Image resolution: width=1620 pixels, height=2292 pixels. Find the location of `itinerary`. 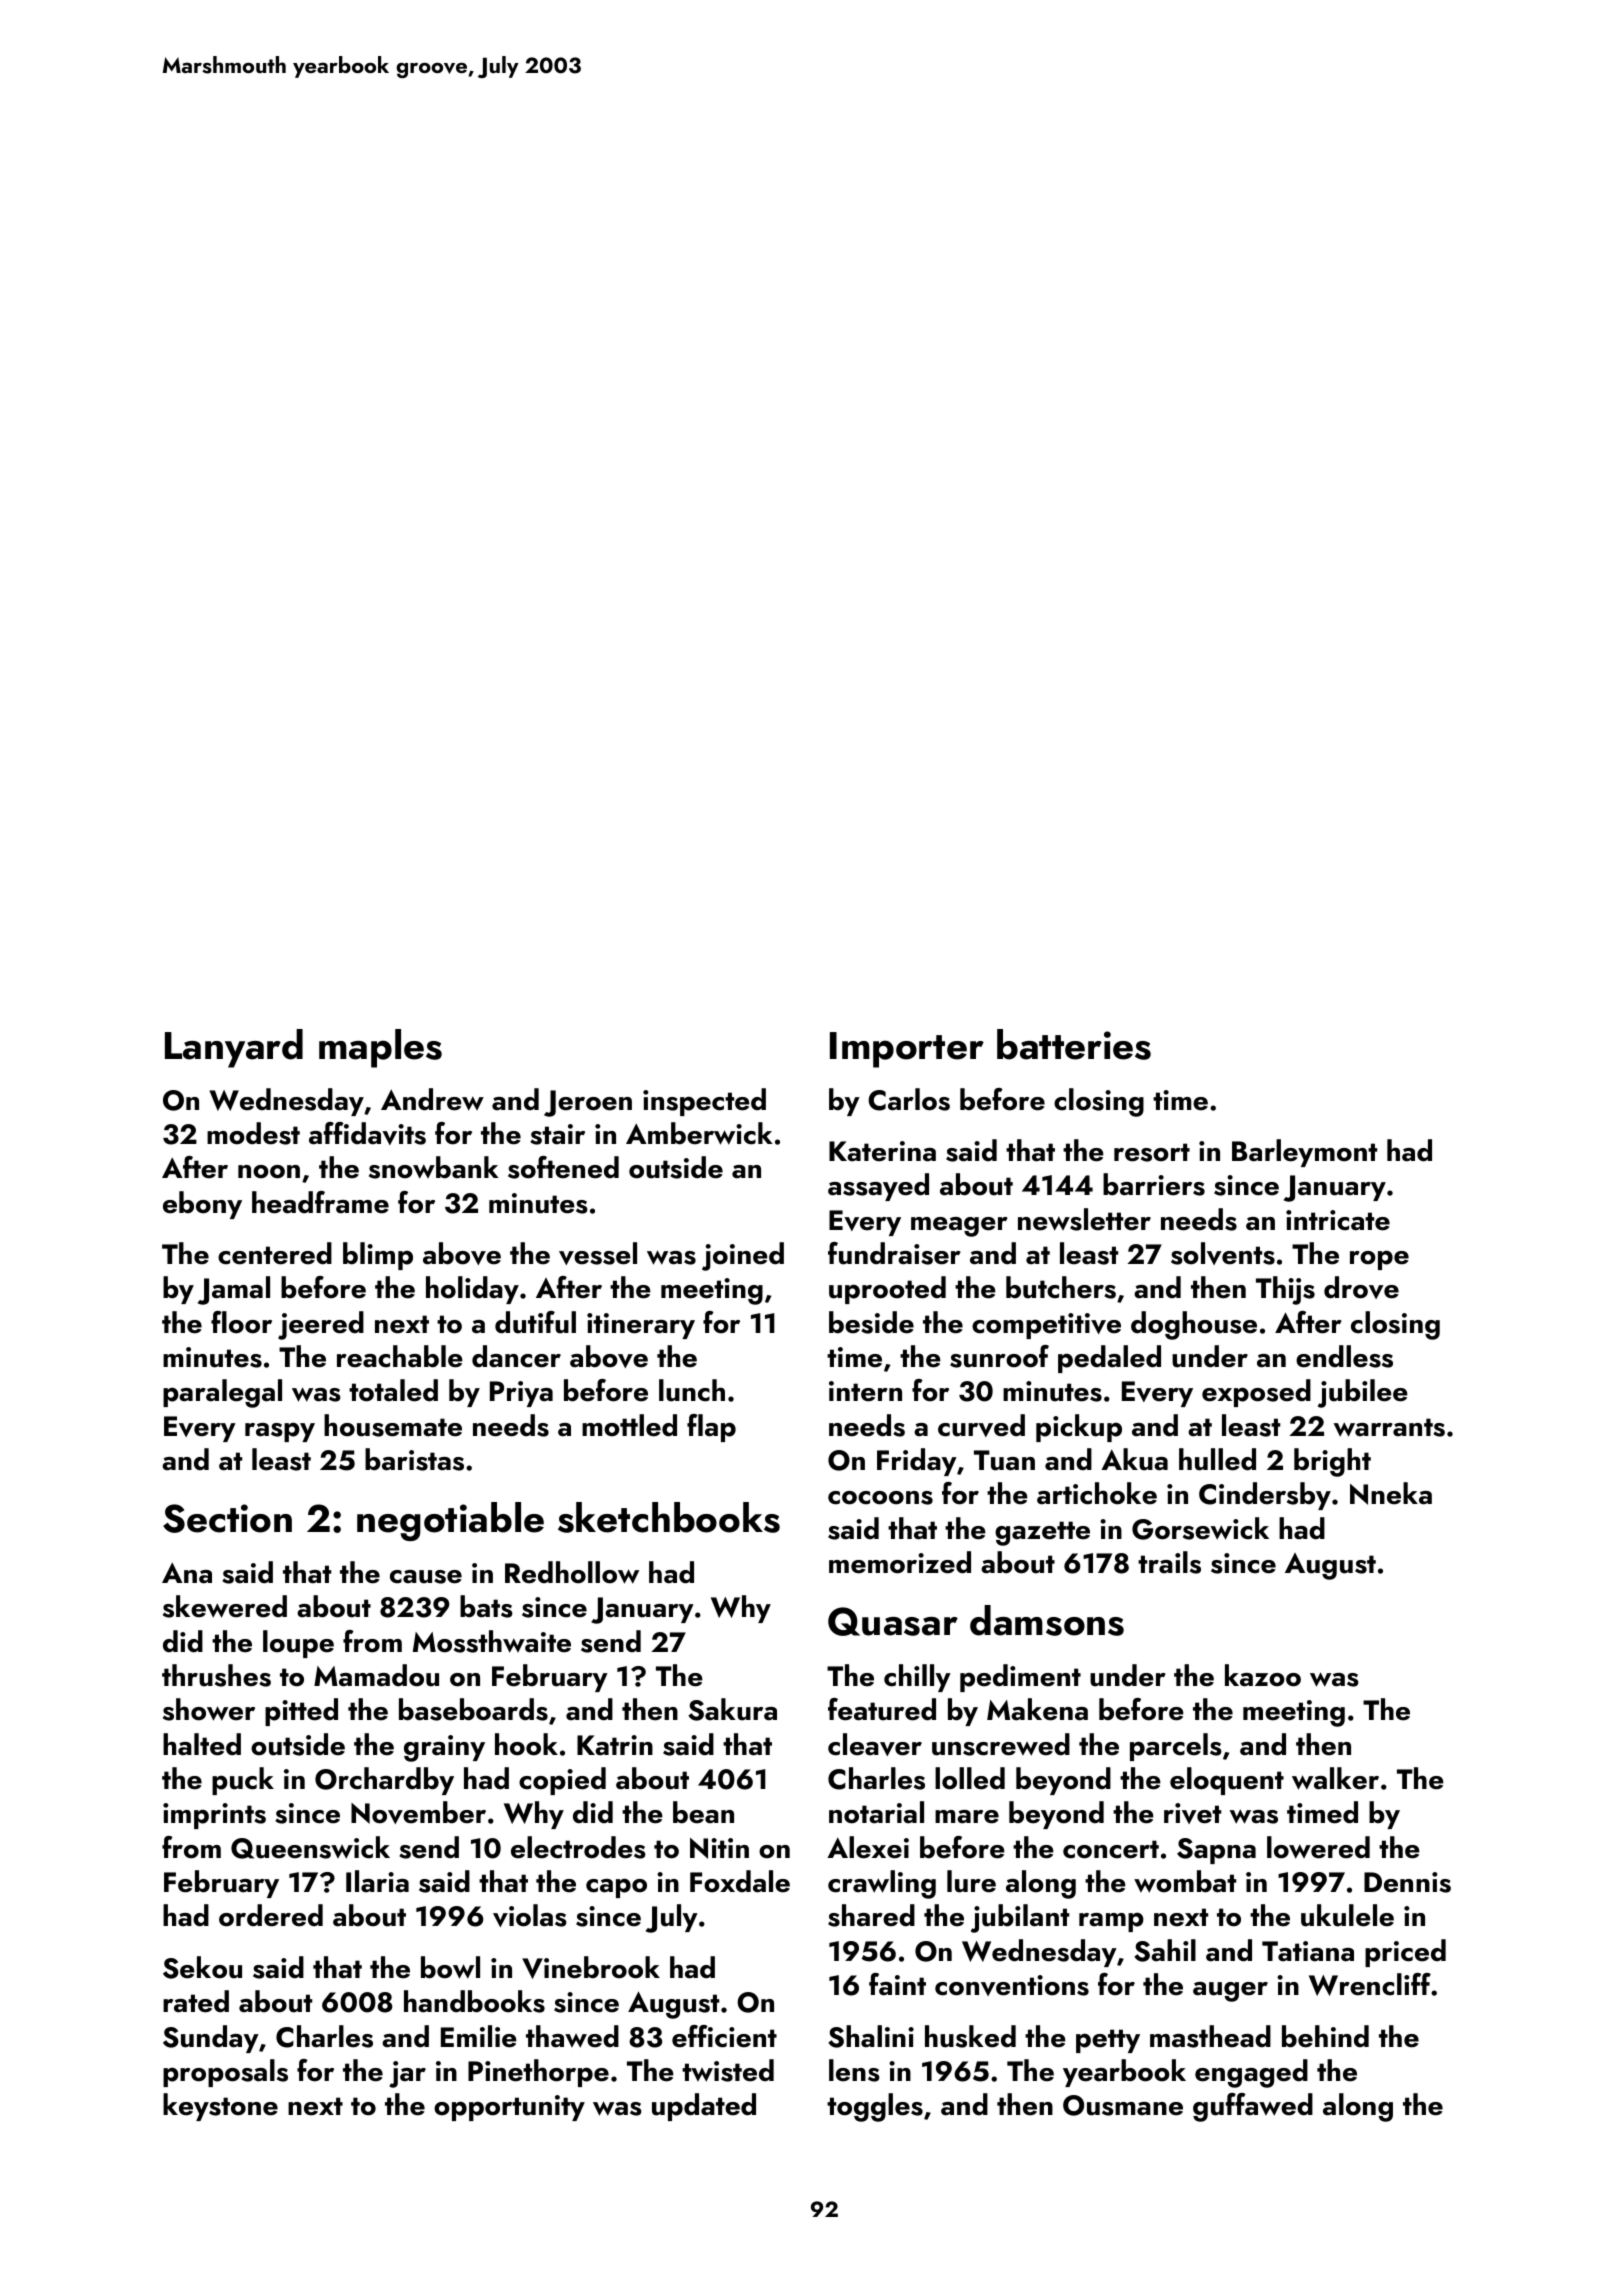

itinerary is located at coordinates (641, 1326).
